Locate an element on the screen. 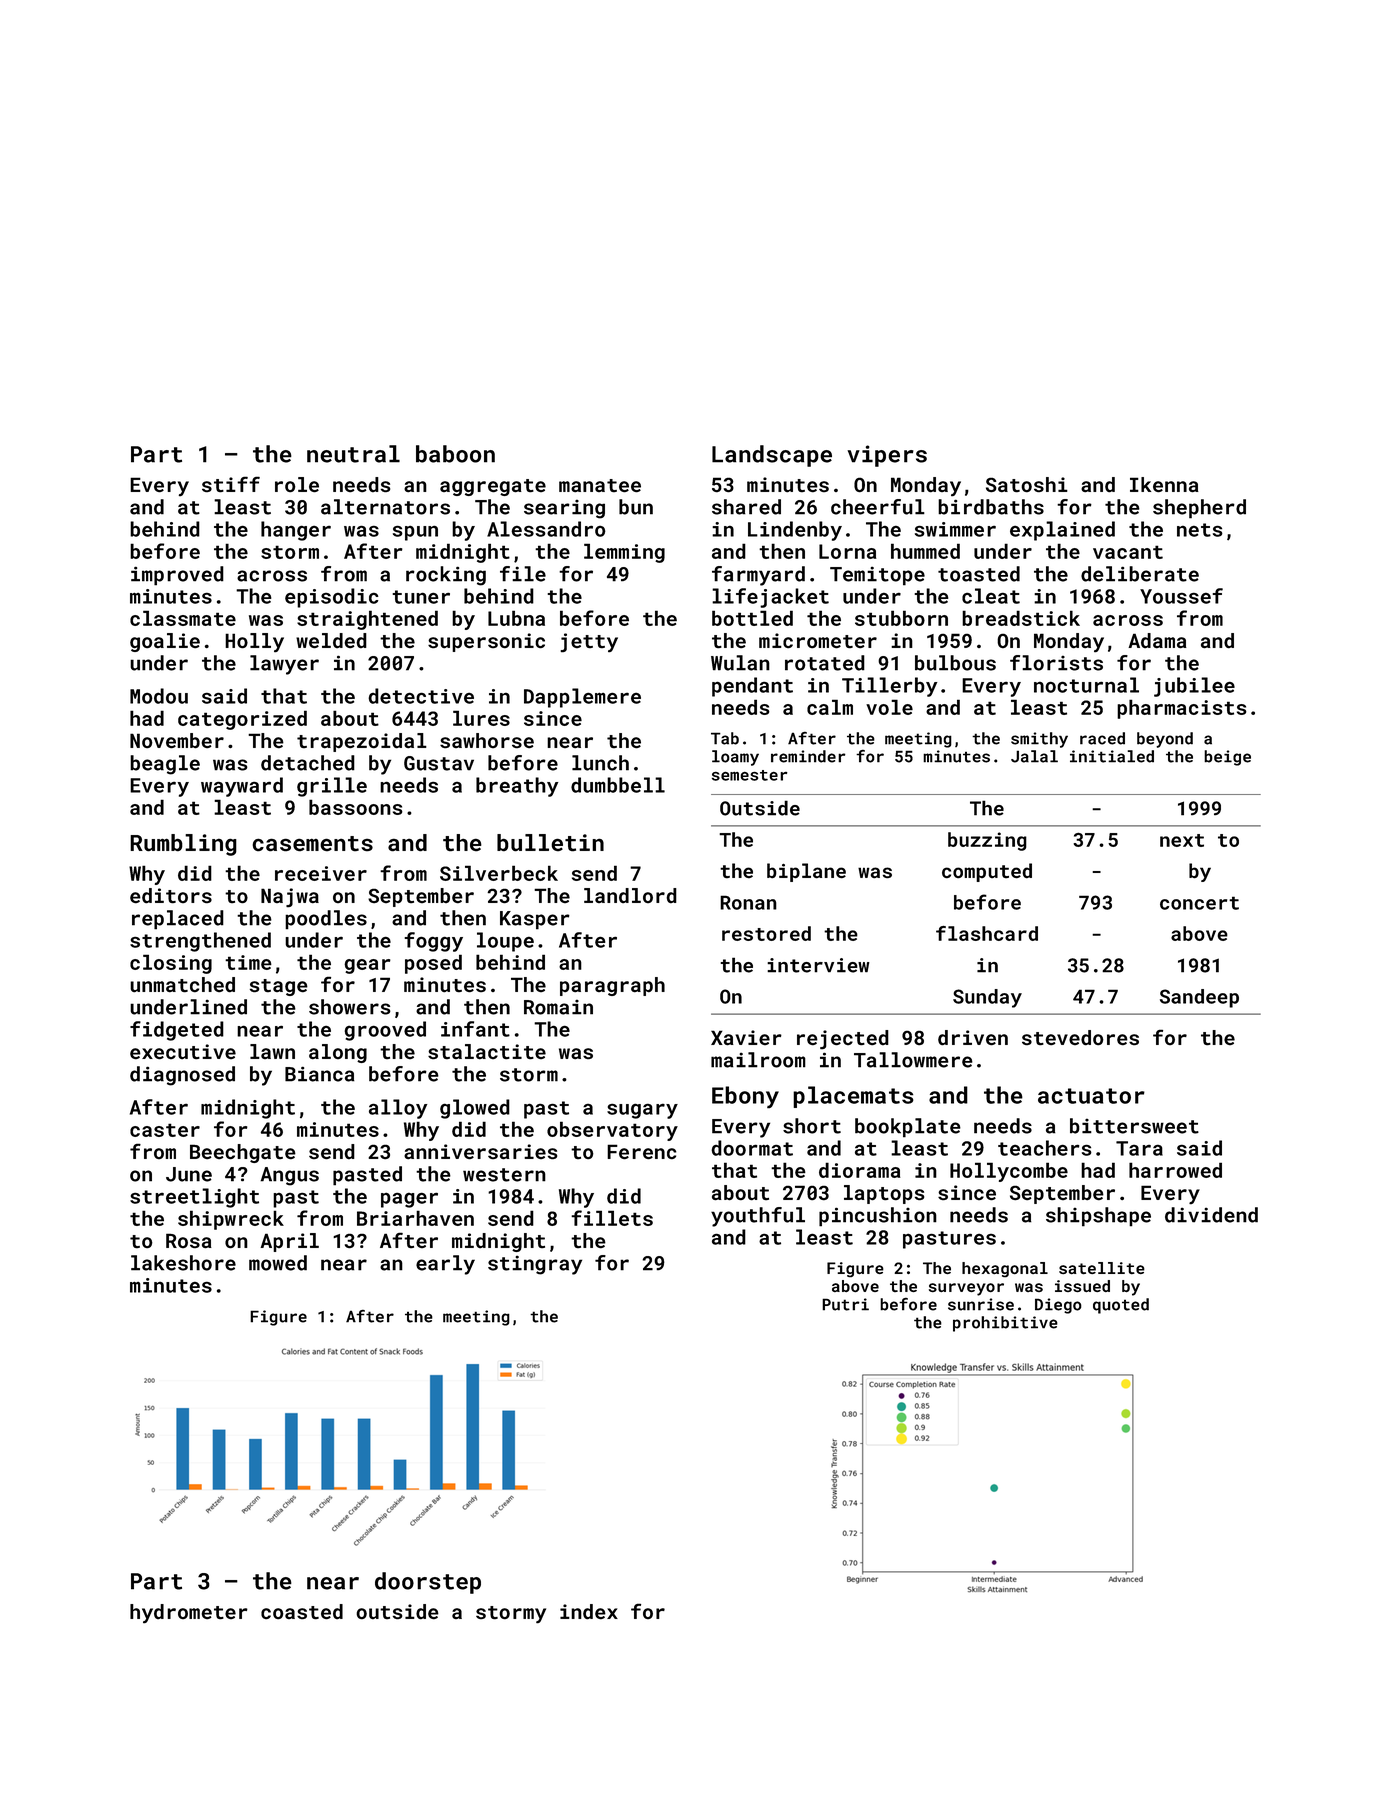 Image resolution: width=1390 pixels, height=1799 pixels. neutral is located at coordinates (353, 454).
